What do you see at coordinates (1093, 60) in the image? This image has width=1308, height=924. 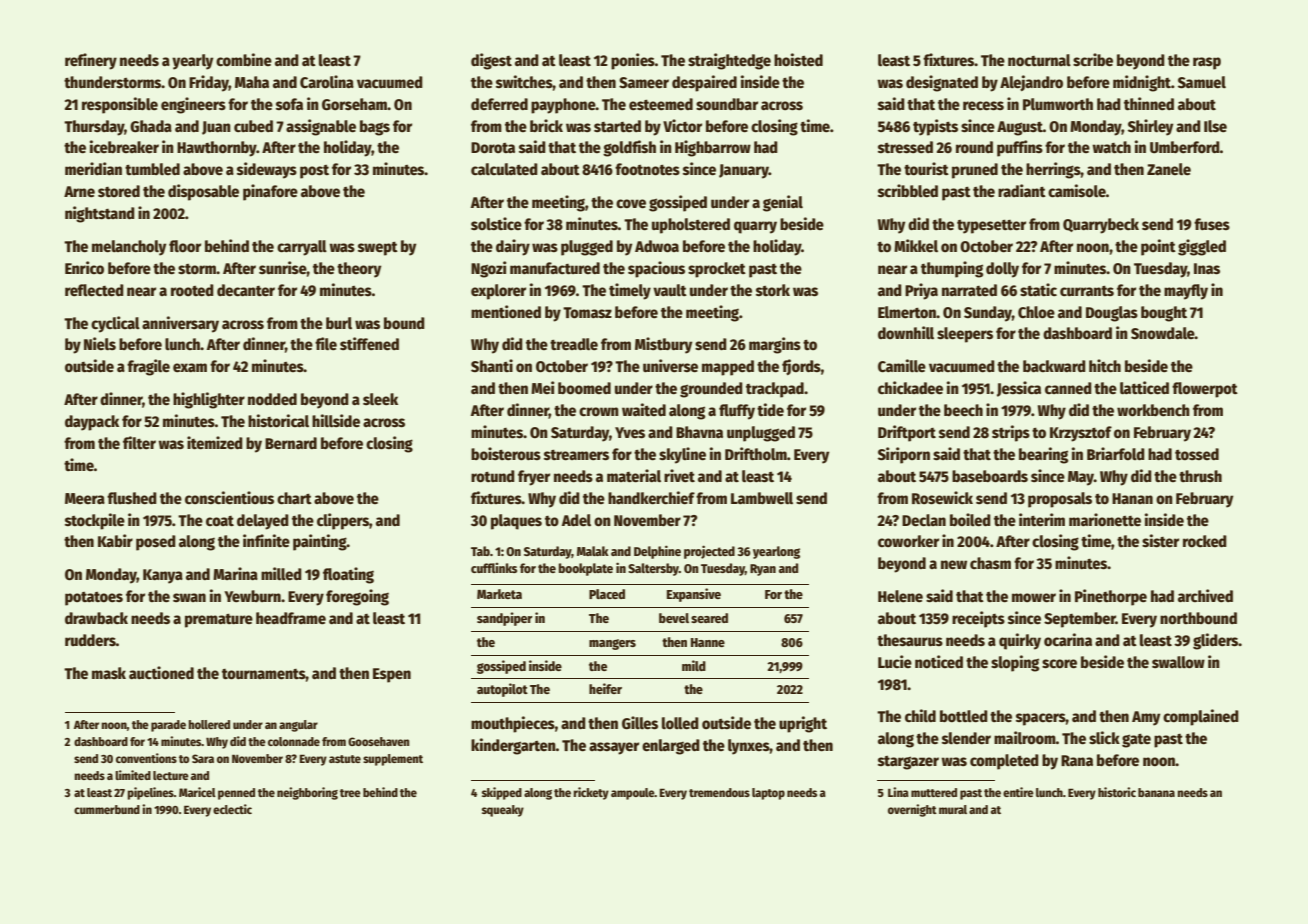 I see `scribe` at bounding box center [1093, 60].
